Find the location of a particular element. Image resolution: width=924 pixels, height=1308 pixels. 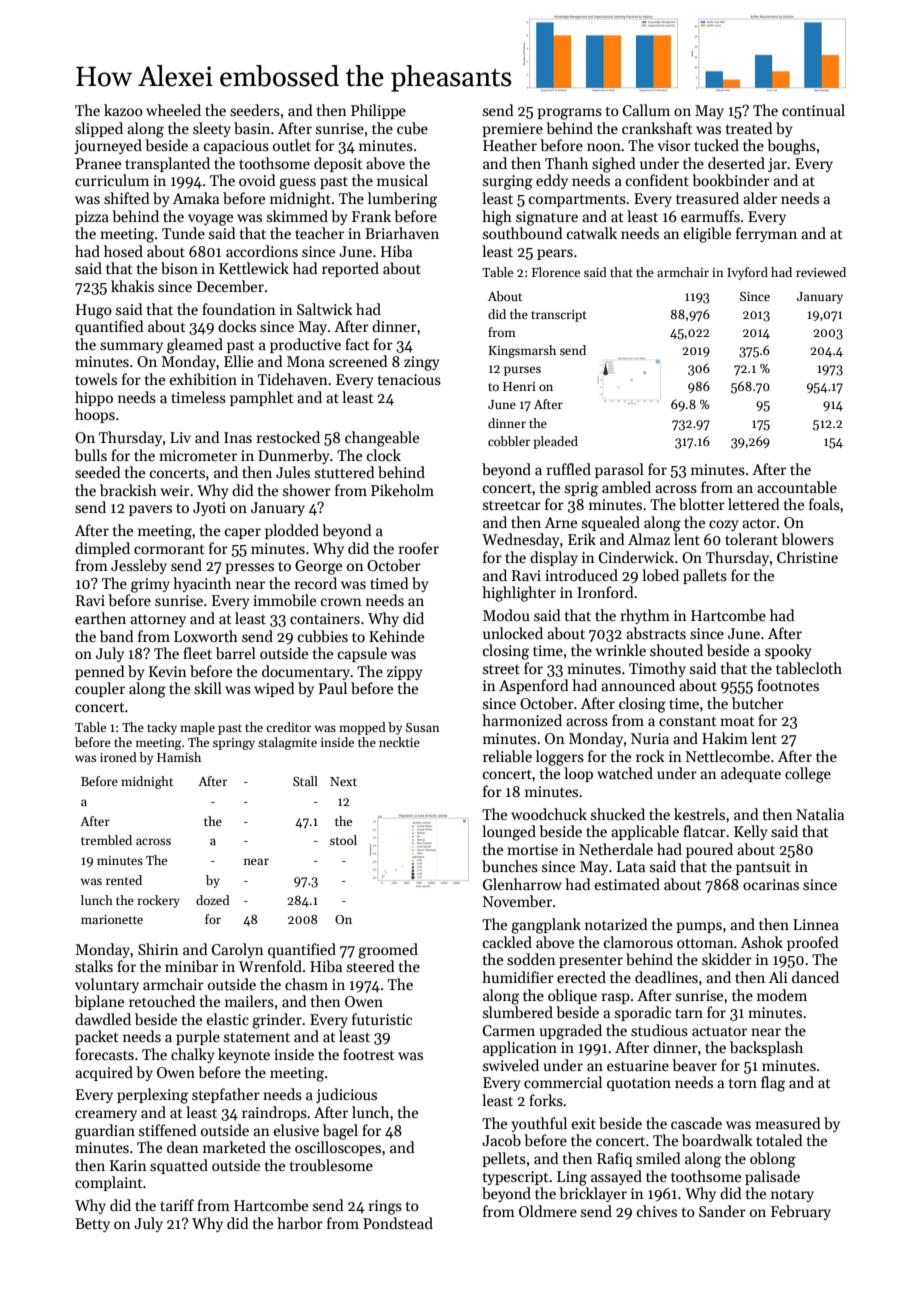

flag is located at coordinates (773, 1084).
